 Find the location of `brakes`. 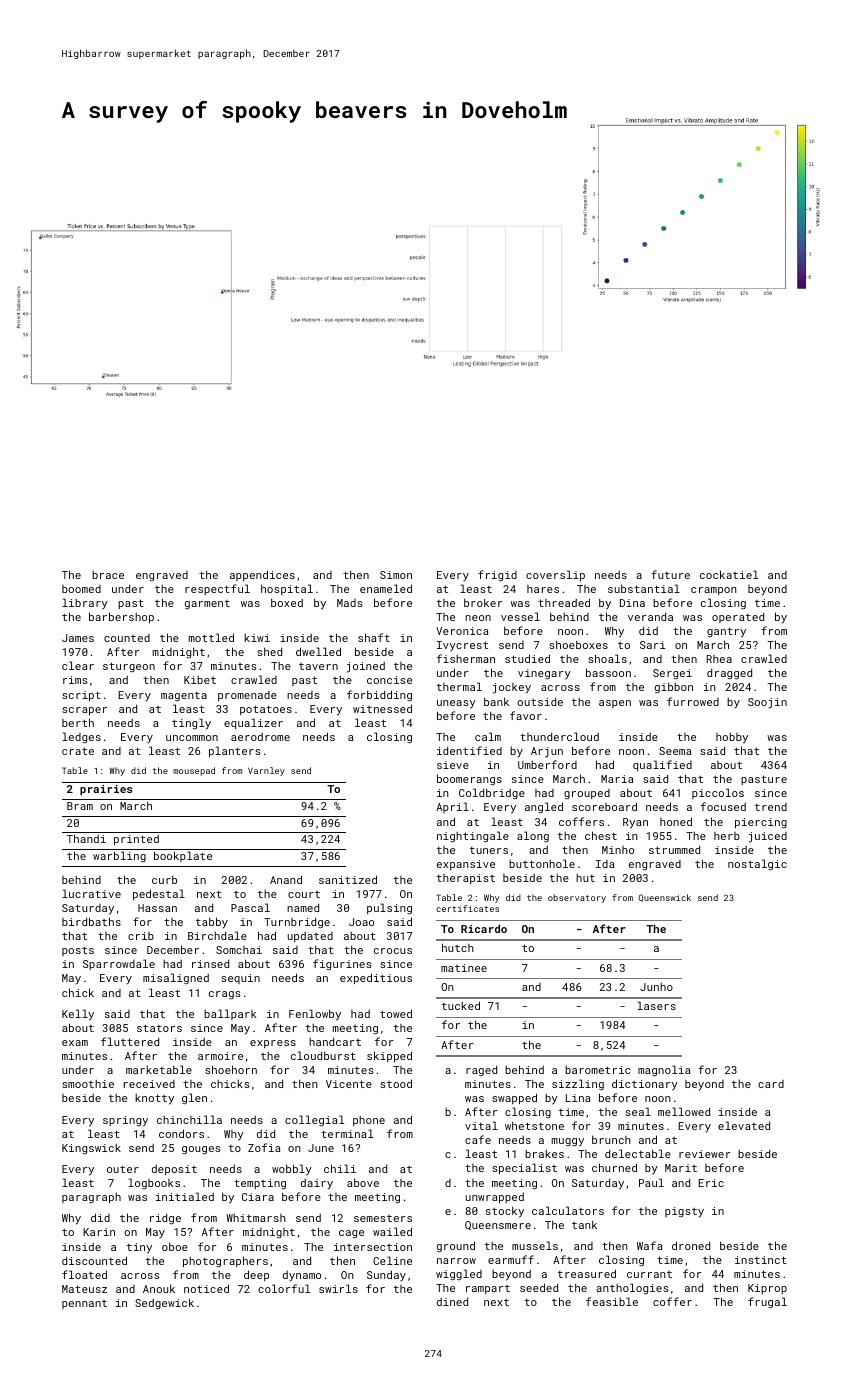

brakes is located at coordinates (544, 1154).
